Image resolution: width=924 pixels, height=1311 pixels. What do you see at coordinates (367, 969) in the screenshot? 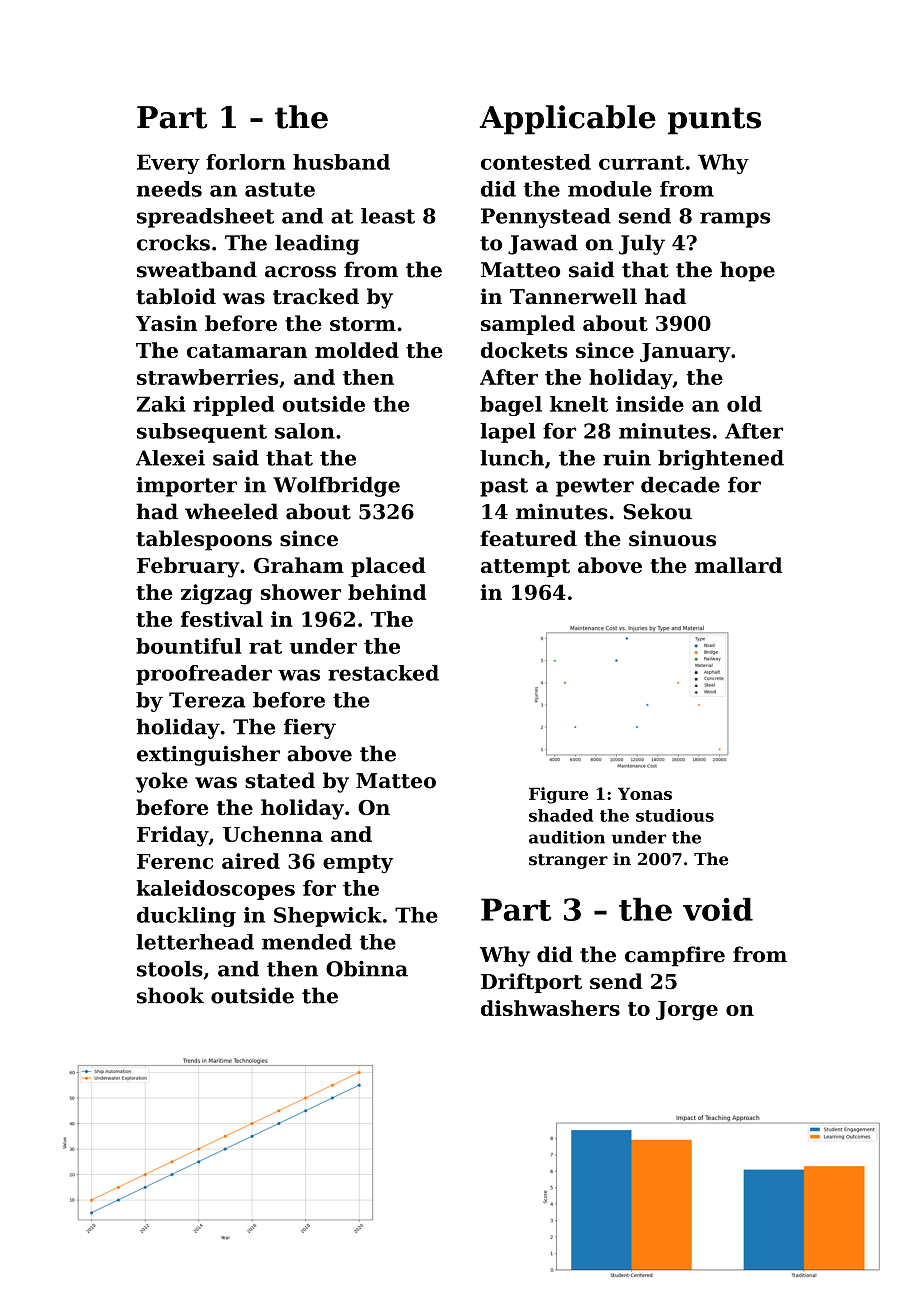
I see `Obinna` at bounding box center [367, 969].
